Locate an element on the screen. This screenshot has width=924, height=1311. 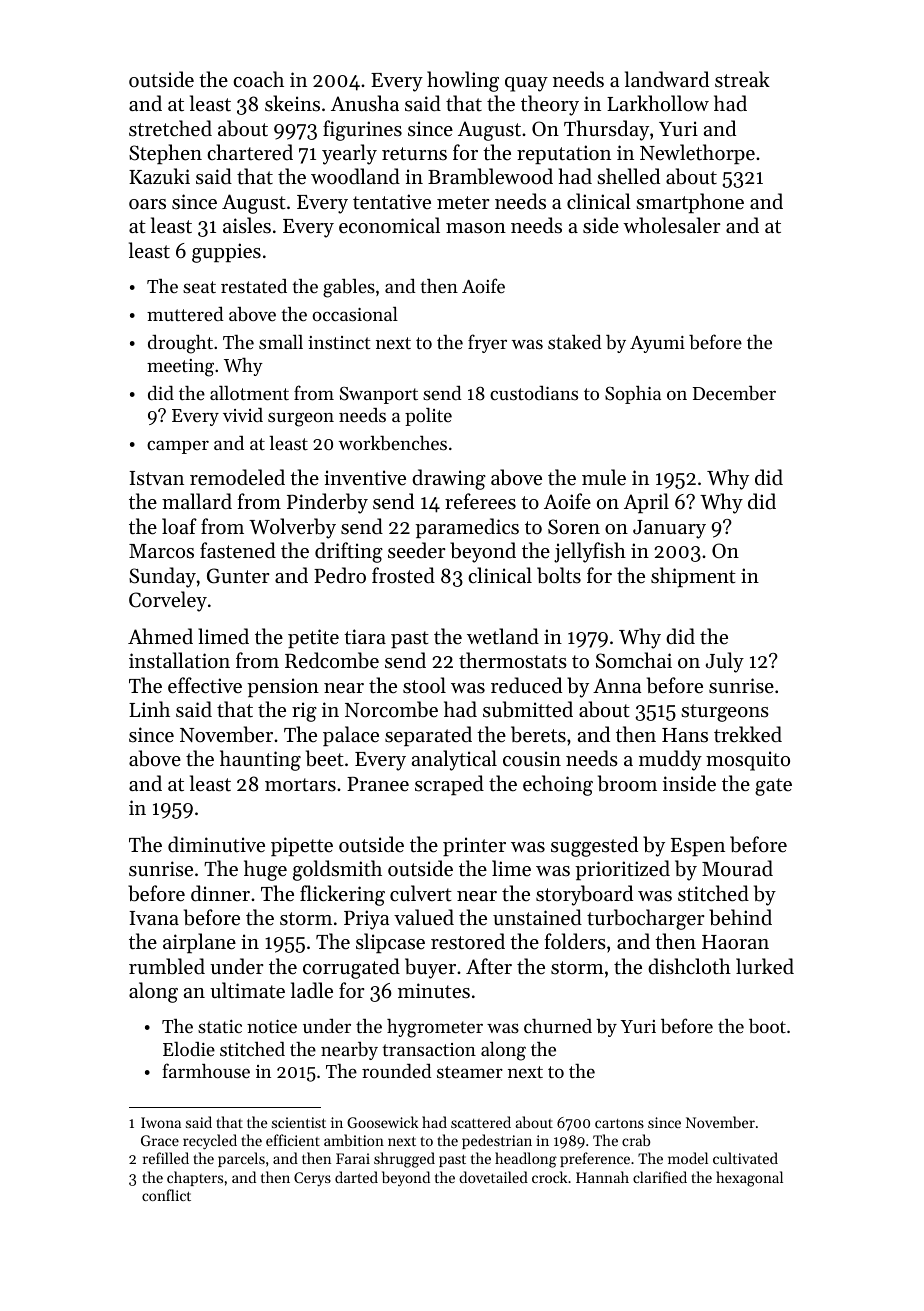
reputation is located at coordinates (564, 154).
